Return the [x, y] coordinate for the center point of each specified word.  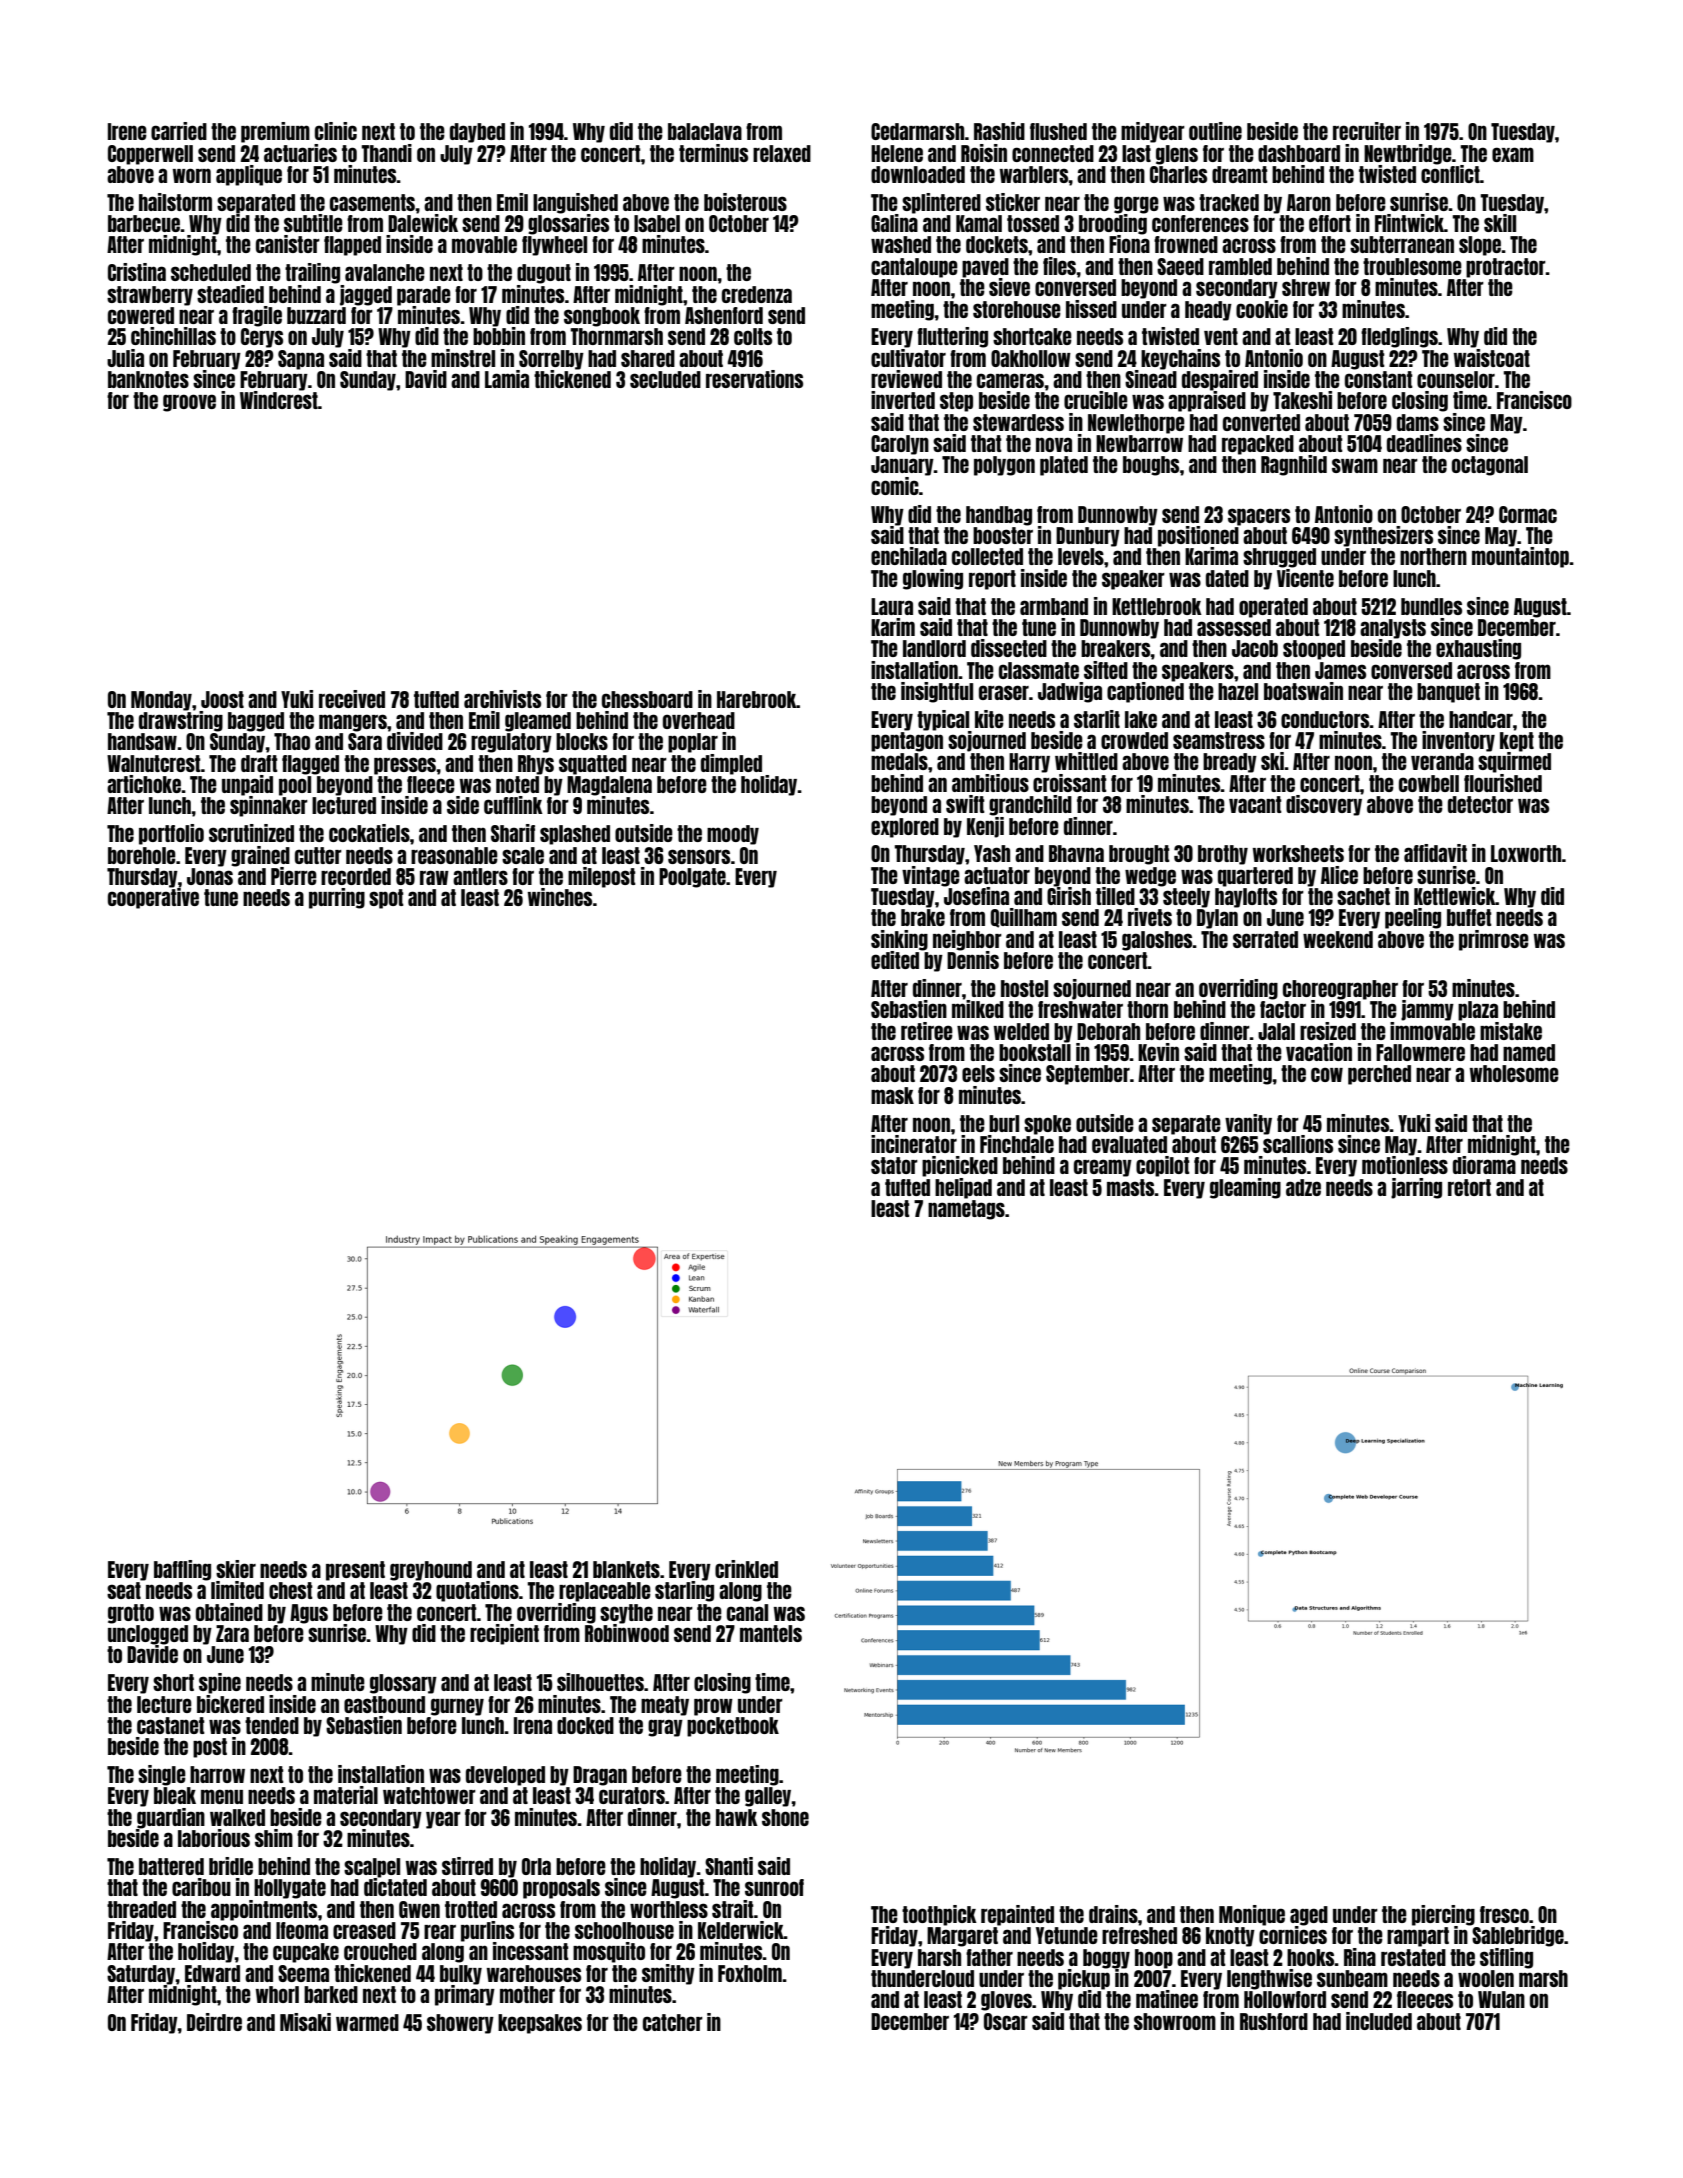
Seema [303, 1973]
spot [386, 899]
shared [648, 358]
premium [275, 132]
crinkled [746, 1569]
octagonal [1490, 466]
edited [895, 960]
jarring [1416, 1188]
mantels [771, 1633]
